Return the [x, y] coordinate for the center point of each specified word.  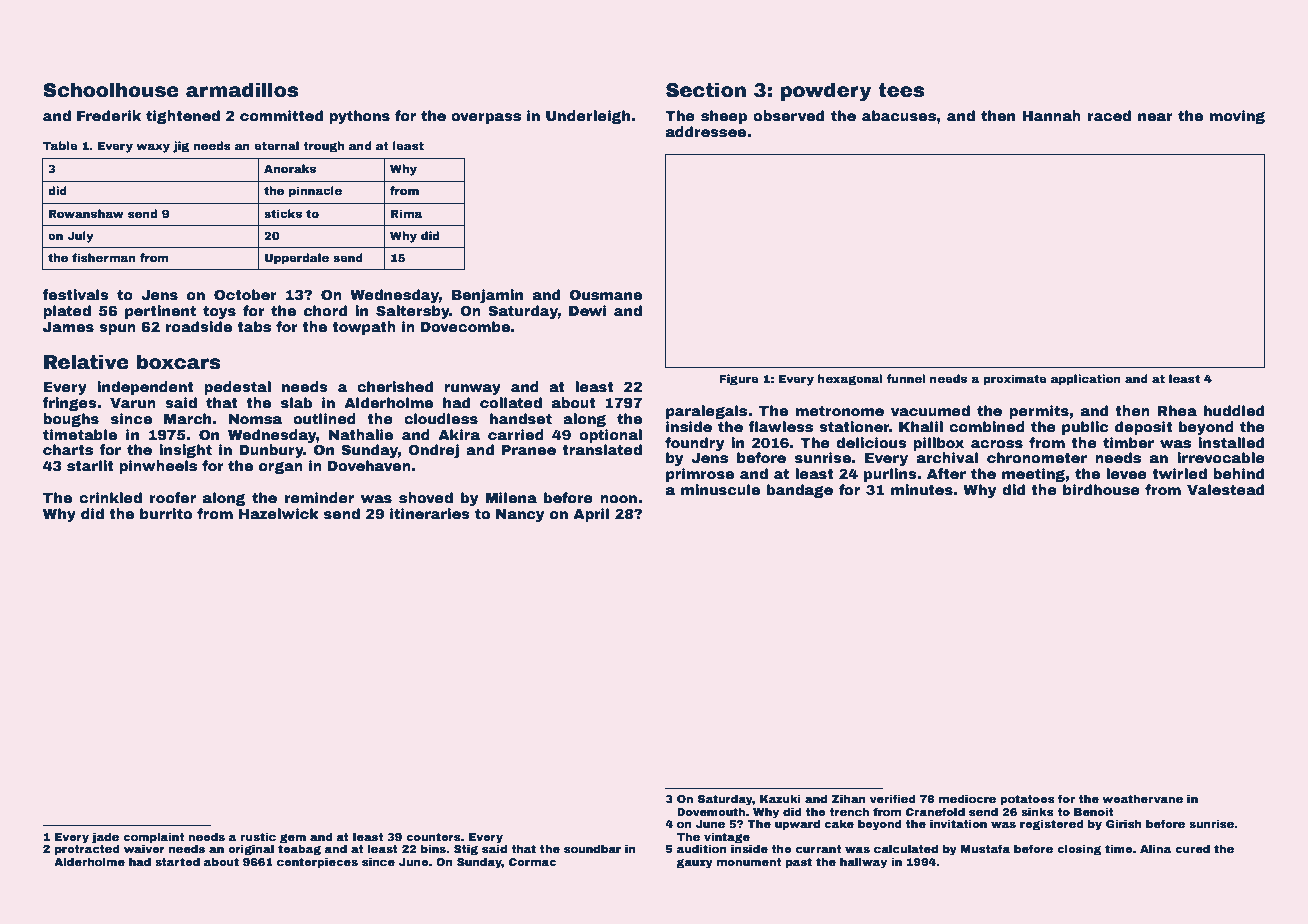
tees [901, 90]
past [799, 863]
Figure [739, 380]
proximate [1015, 380]
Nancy [520, 515]
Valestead [1225, 489]
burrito [166, 513]
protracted [87, 850]
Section [706, 90]
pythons [359, 117]
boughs [71, 420]
